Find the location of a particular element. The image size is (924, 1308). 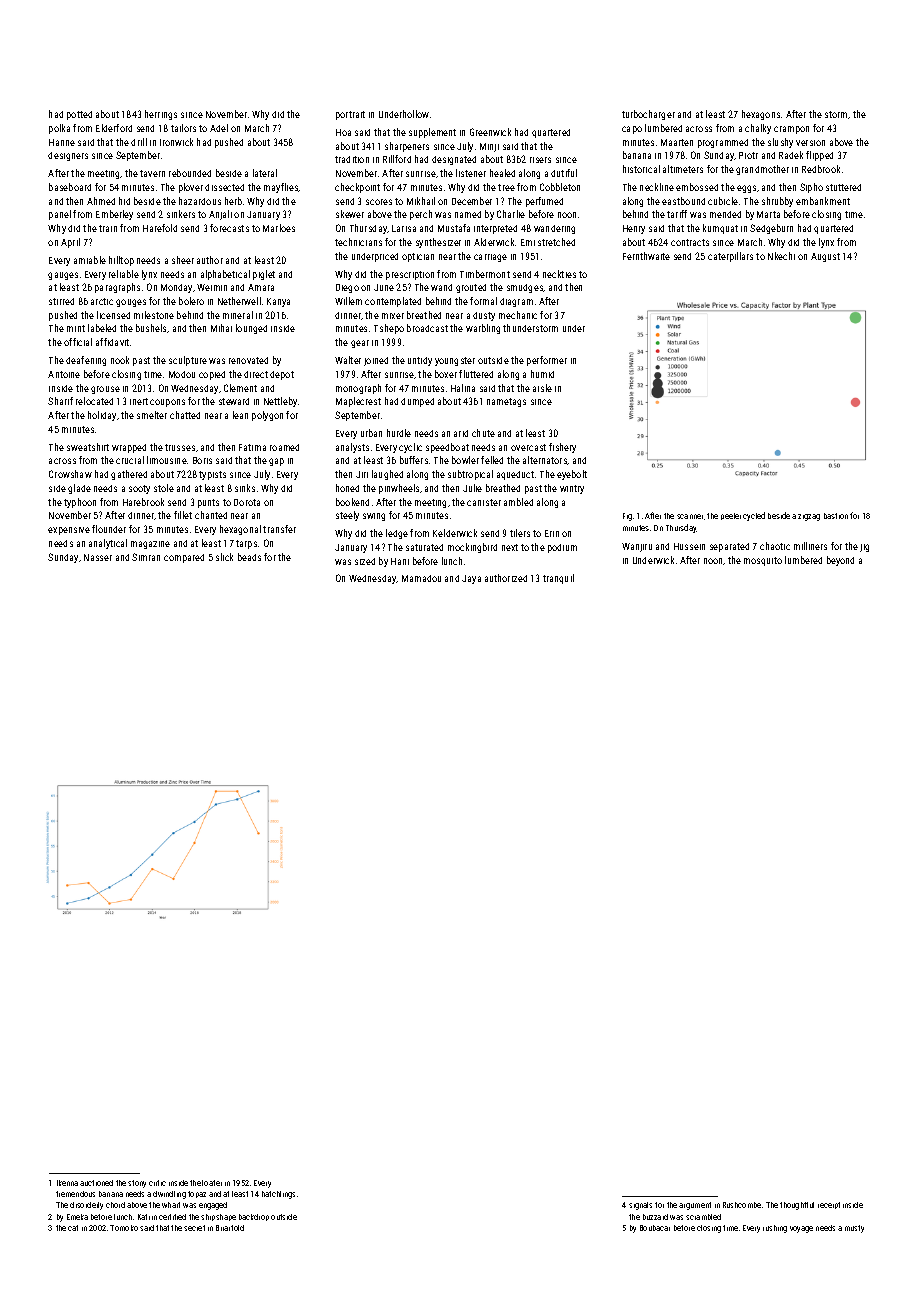

portrait is located at coordinates (350, 115).
